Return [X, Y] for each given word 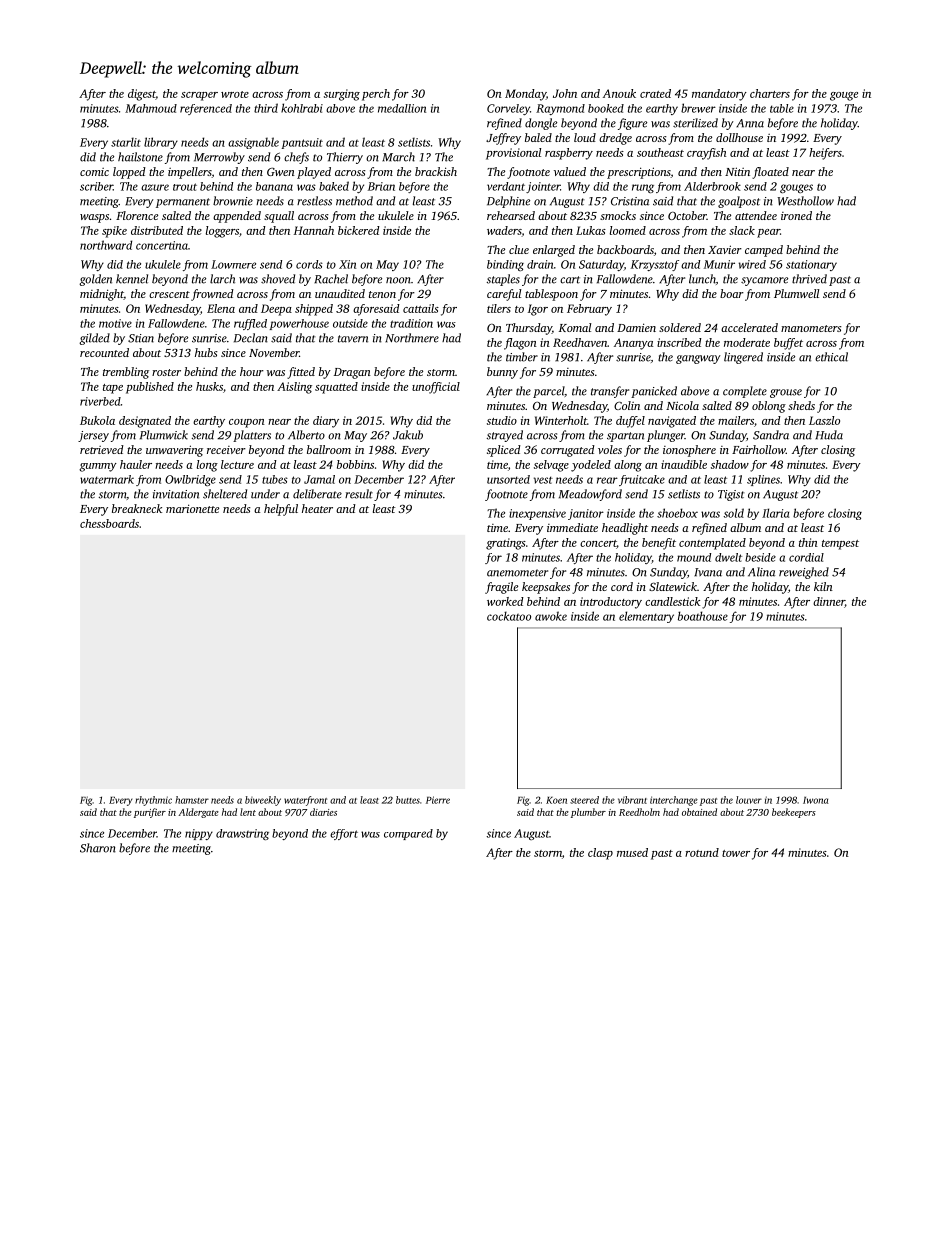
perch [376, 95]
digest [142, 95]
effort [344, 834]
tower [736, 853]
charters [770, 93]
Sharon [98, 848]
